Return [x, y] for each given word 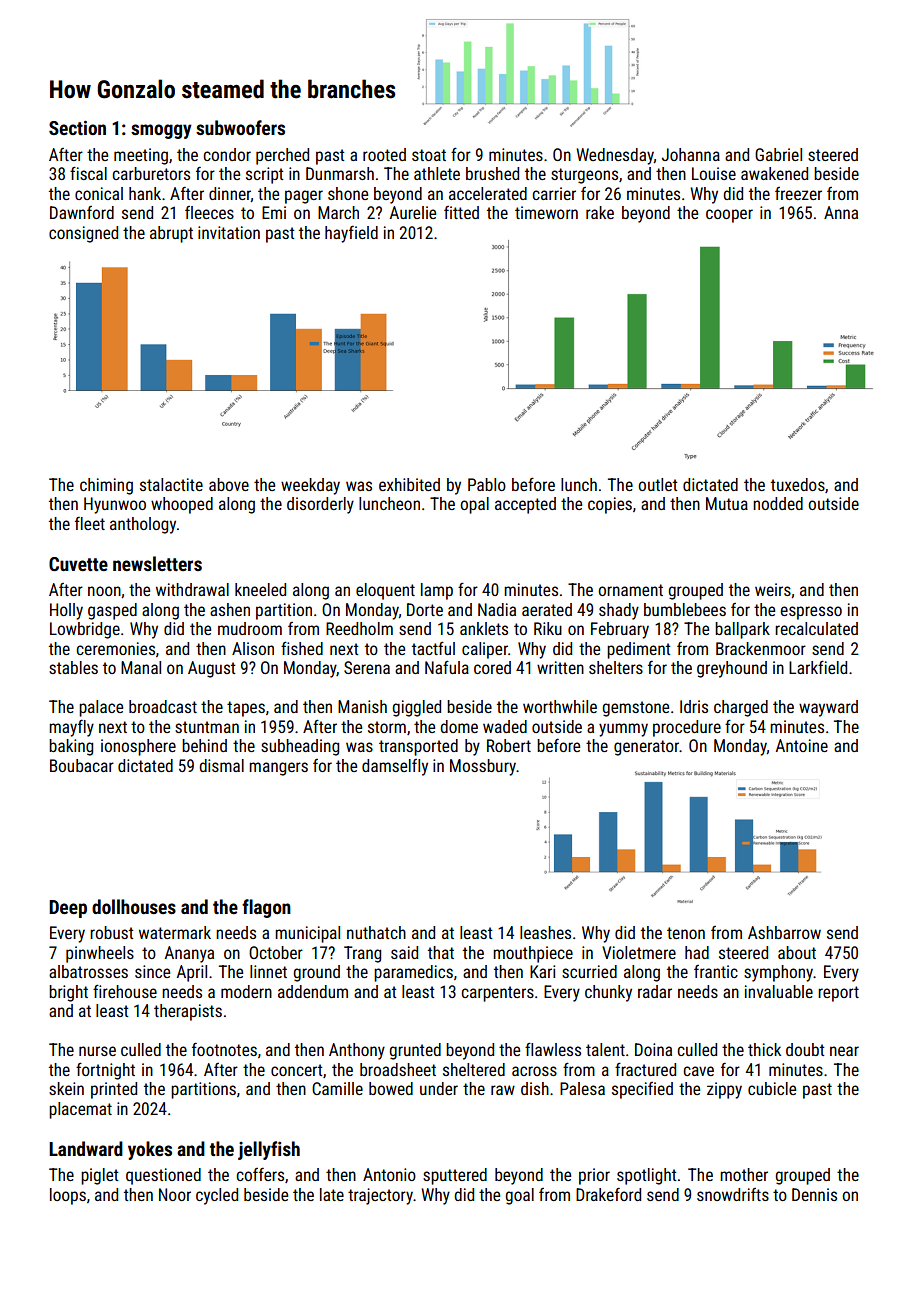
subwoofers [240, 127]
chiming [106, 486]
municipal [307, 934]
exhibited [409, 484]
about [797, 952]
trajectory [380, 1196]
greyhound [732, 669]
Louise [714, 173]
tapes [246, 709]
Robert [509, 745]
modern [246, 991]
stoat [429, 155]
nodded [778, 503]
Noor [175, 1194]
